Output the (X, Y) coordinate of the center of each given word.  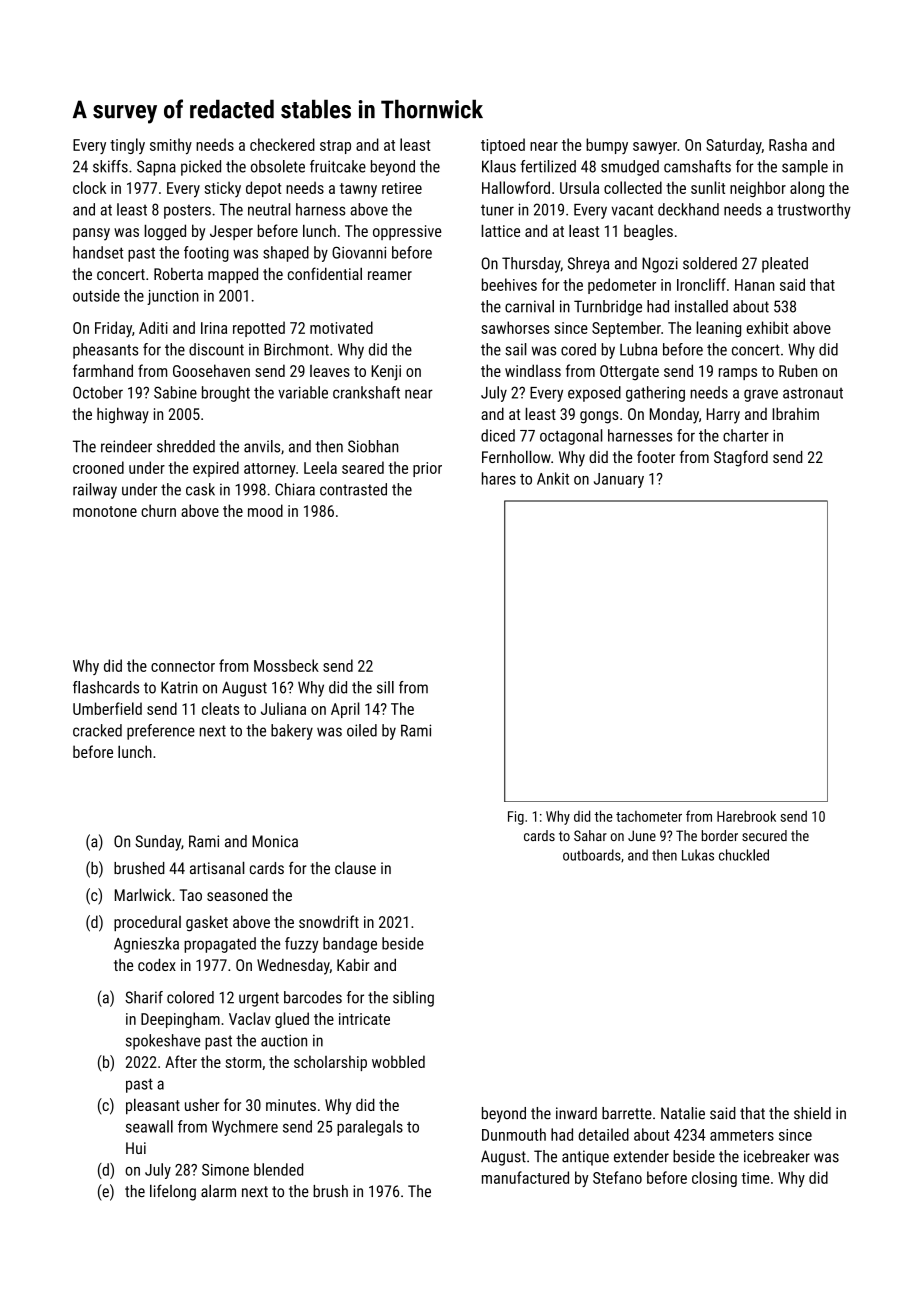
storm (243, 1062)
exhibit (768, 327)
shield (812, 1113)
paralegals (370, 1128)
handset (98, 252)
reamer (390, 275)
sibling (413, 999)
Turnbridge (608, 308)
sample (805, 168)
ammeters (742, 1135)
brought (226, 394)
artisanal (217, 867)
